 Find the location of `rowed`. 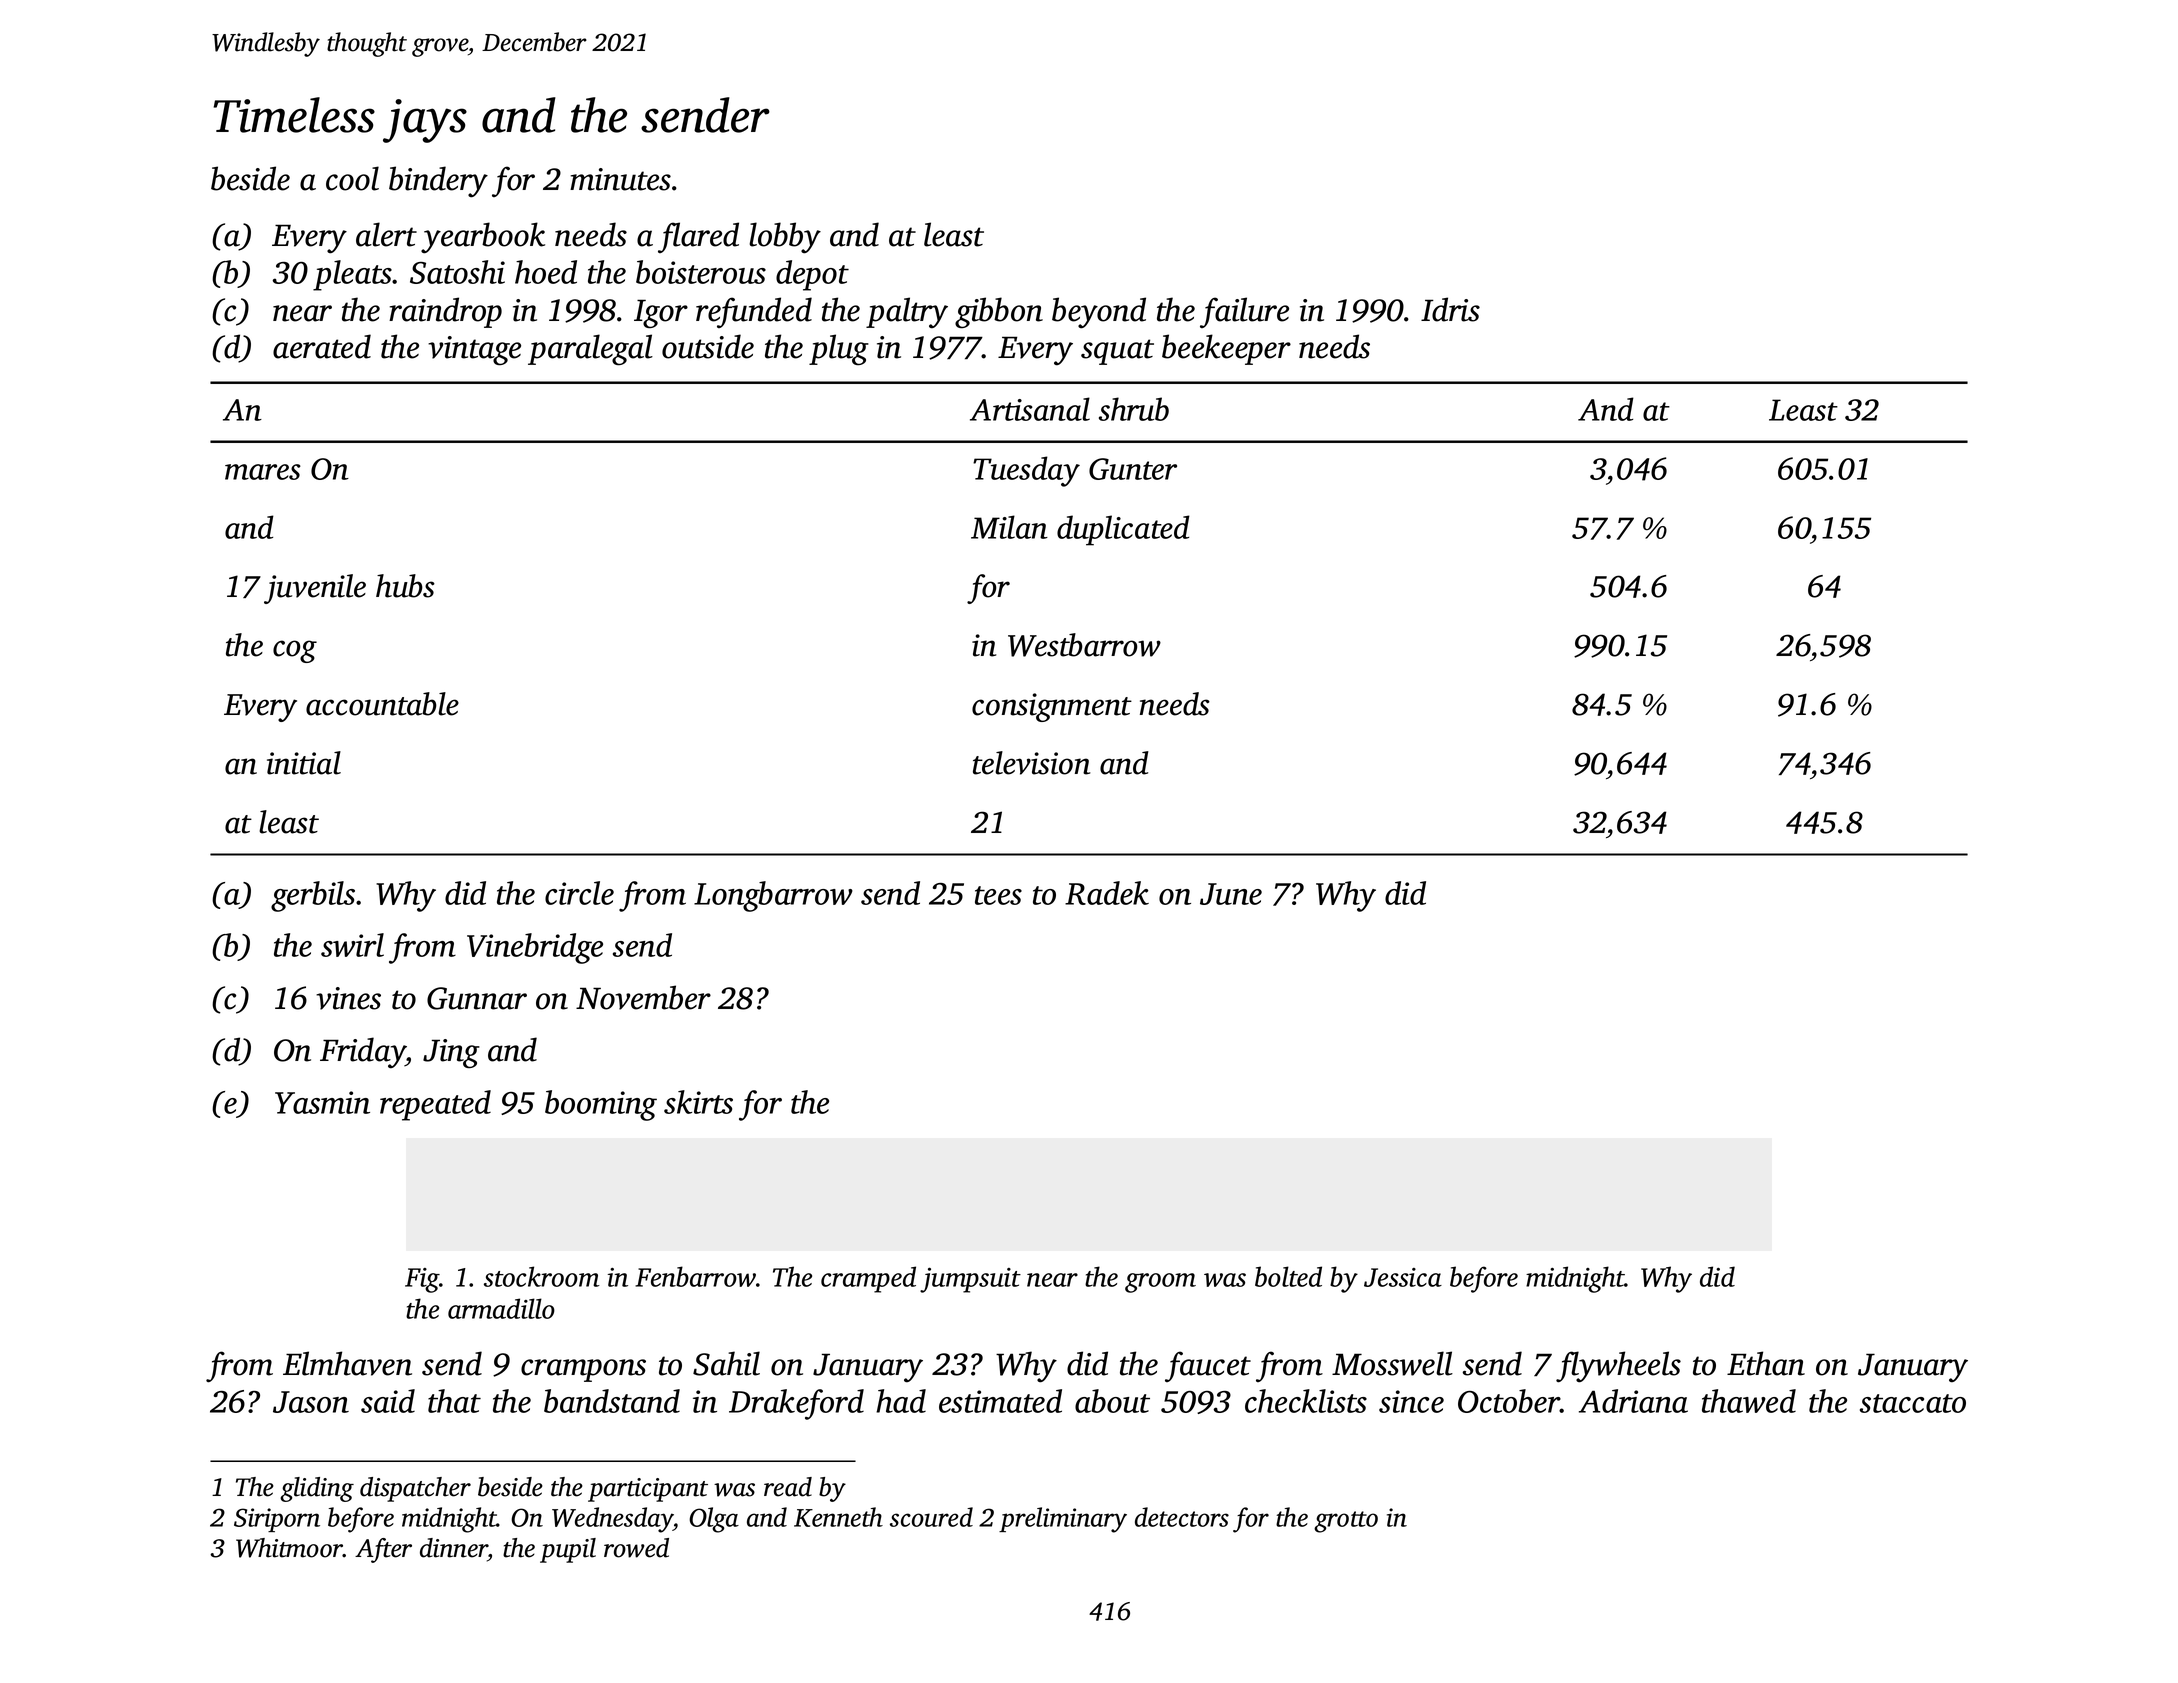

rowed is located at coordinates (636, 1548).
